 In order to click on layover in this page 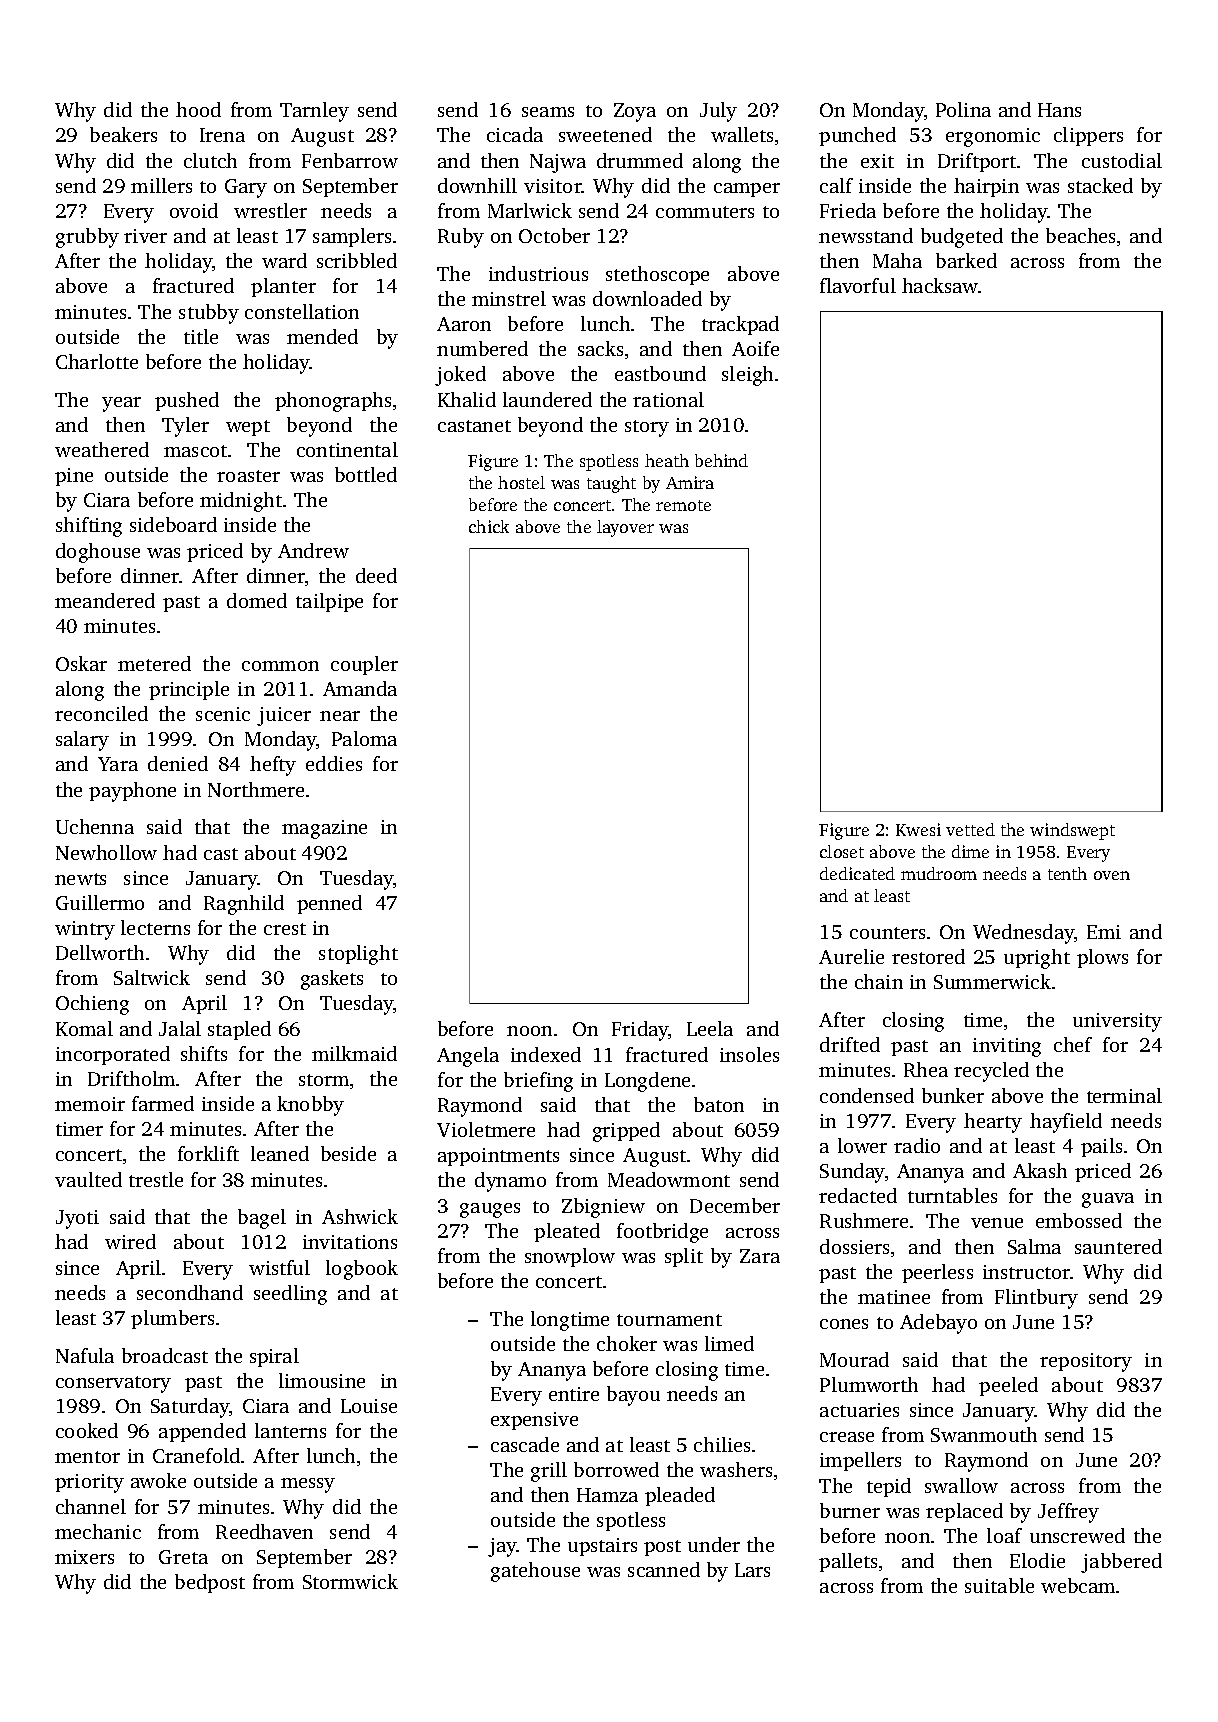, I will do `click(625, 528)`.
